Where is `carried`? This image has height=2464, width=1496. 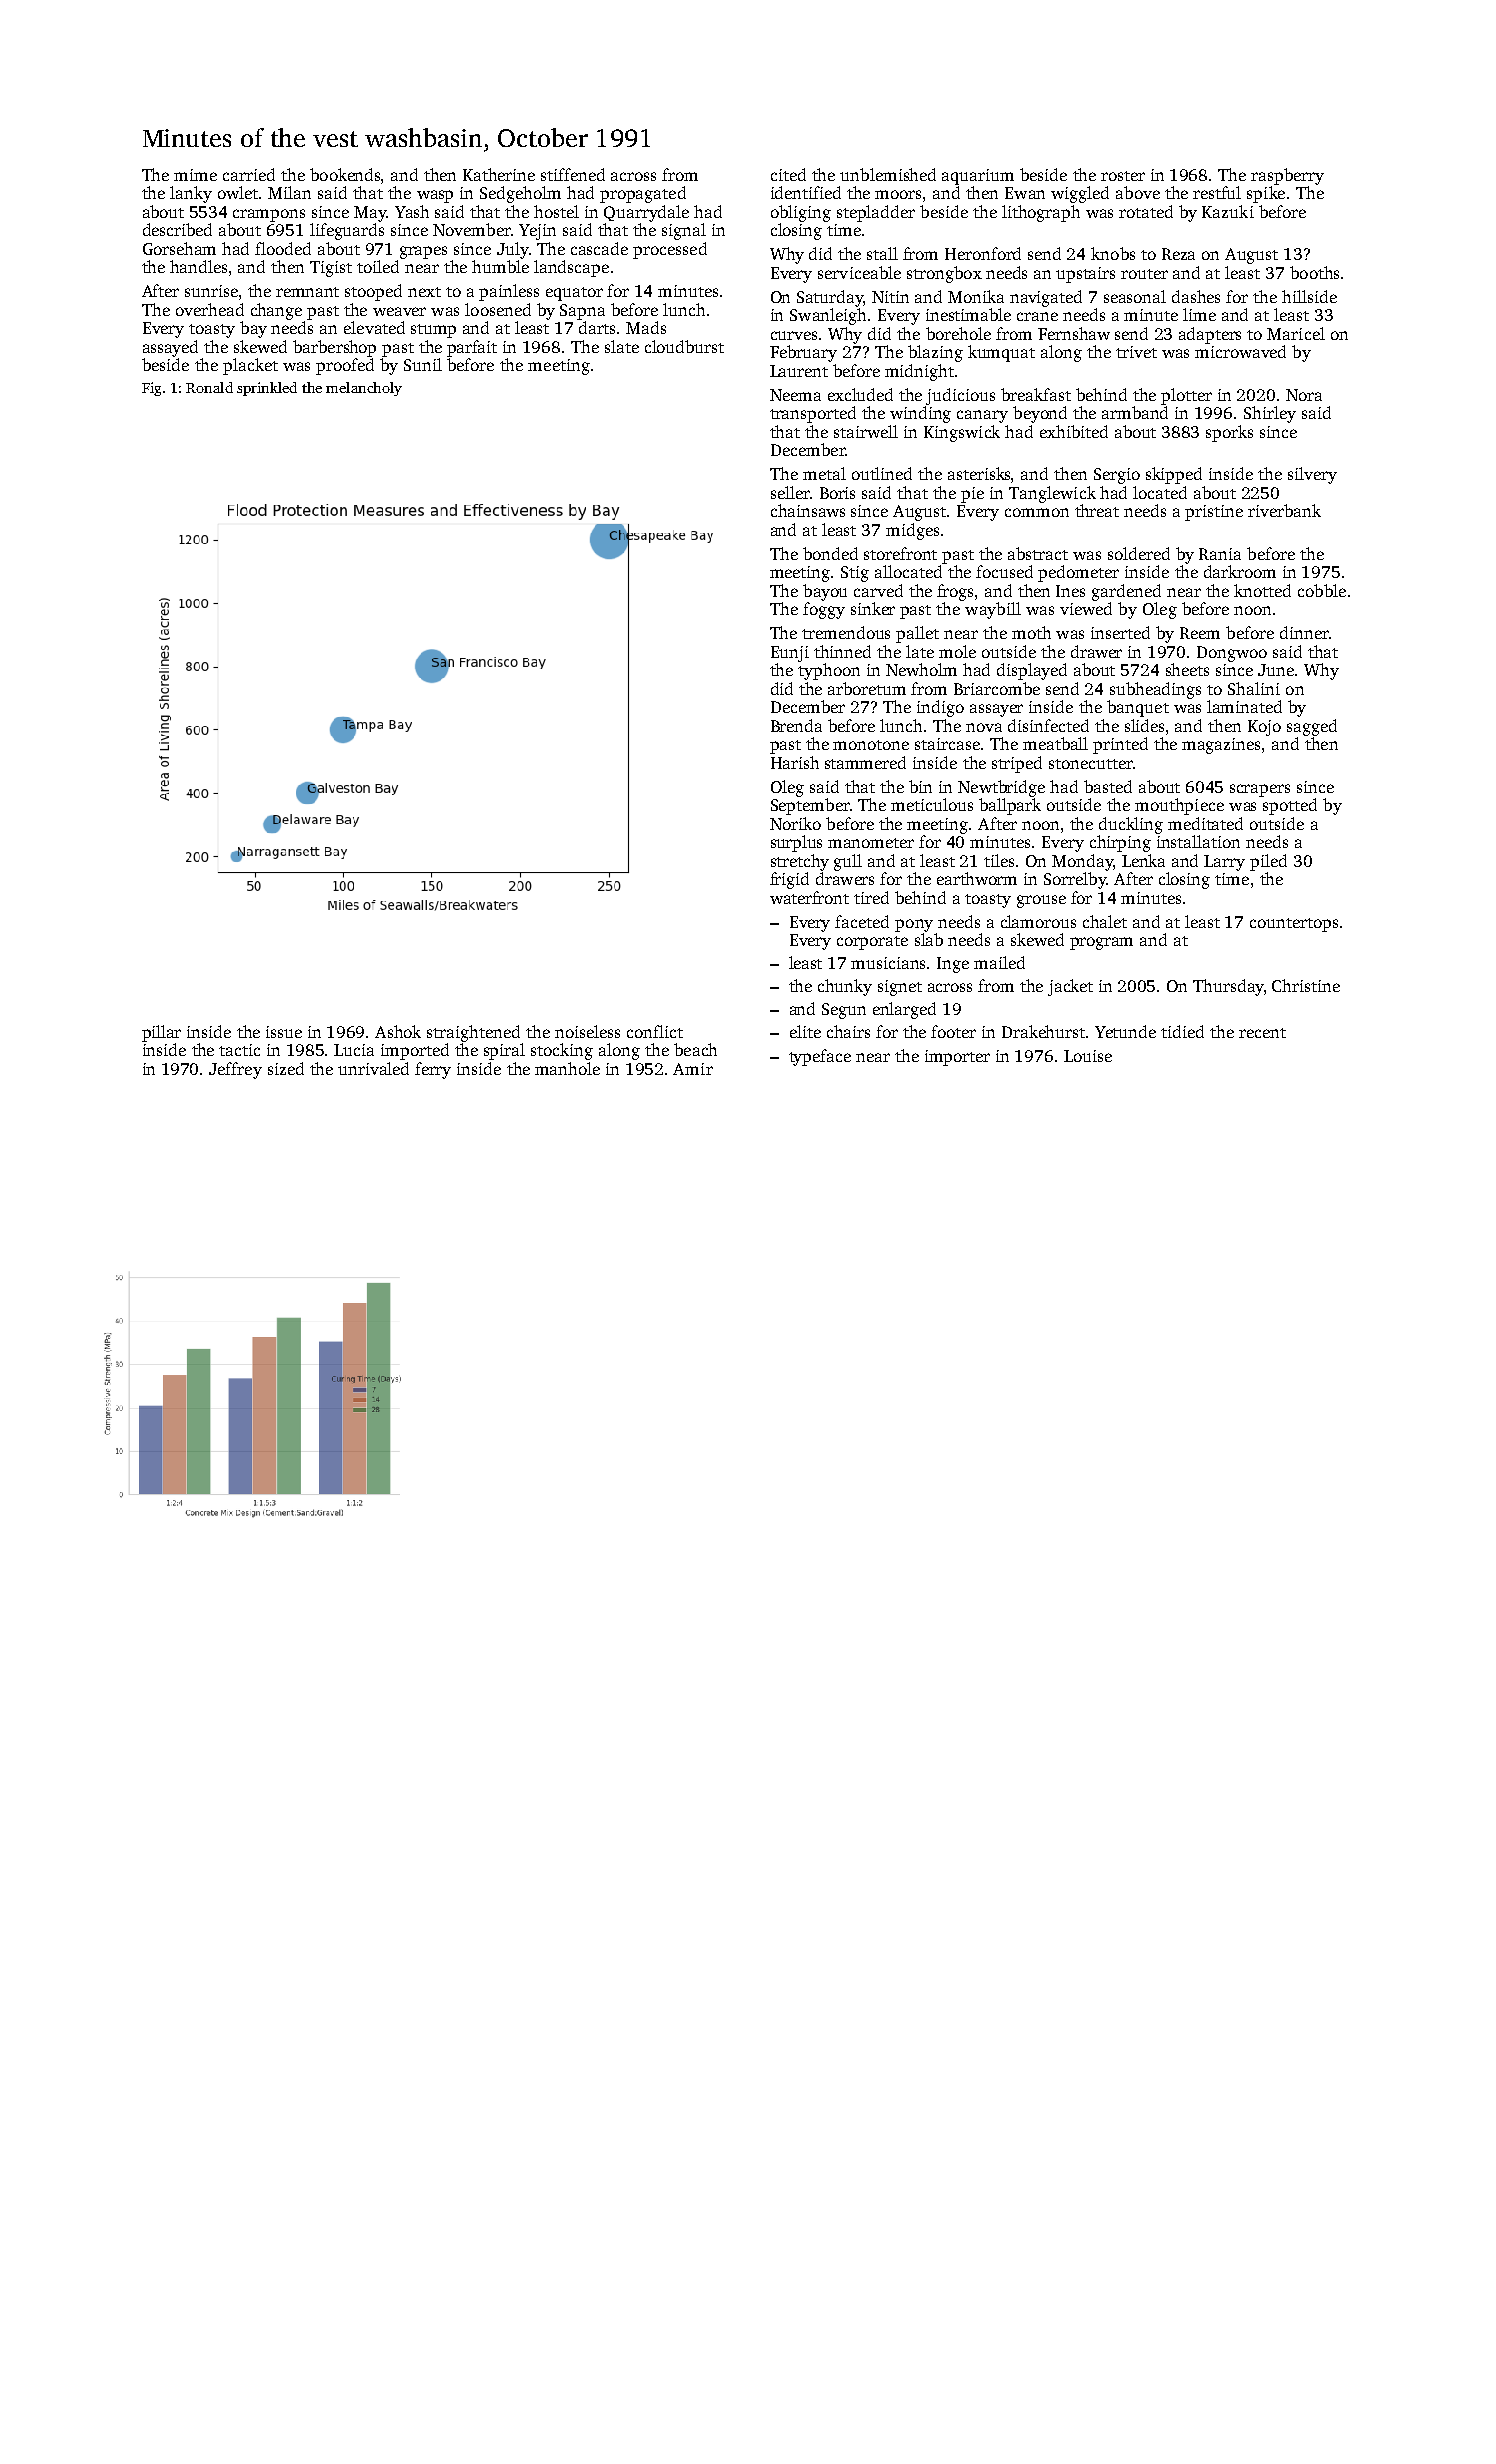 carried is located at coordinates (249, 174).
